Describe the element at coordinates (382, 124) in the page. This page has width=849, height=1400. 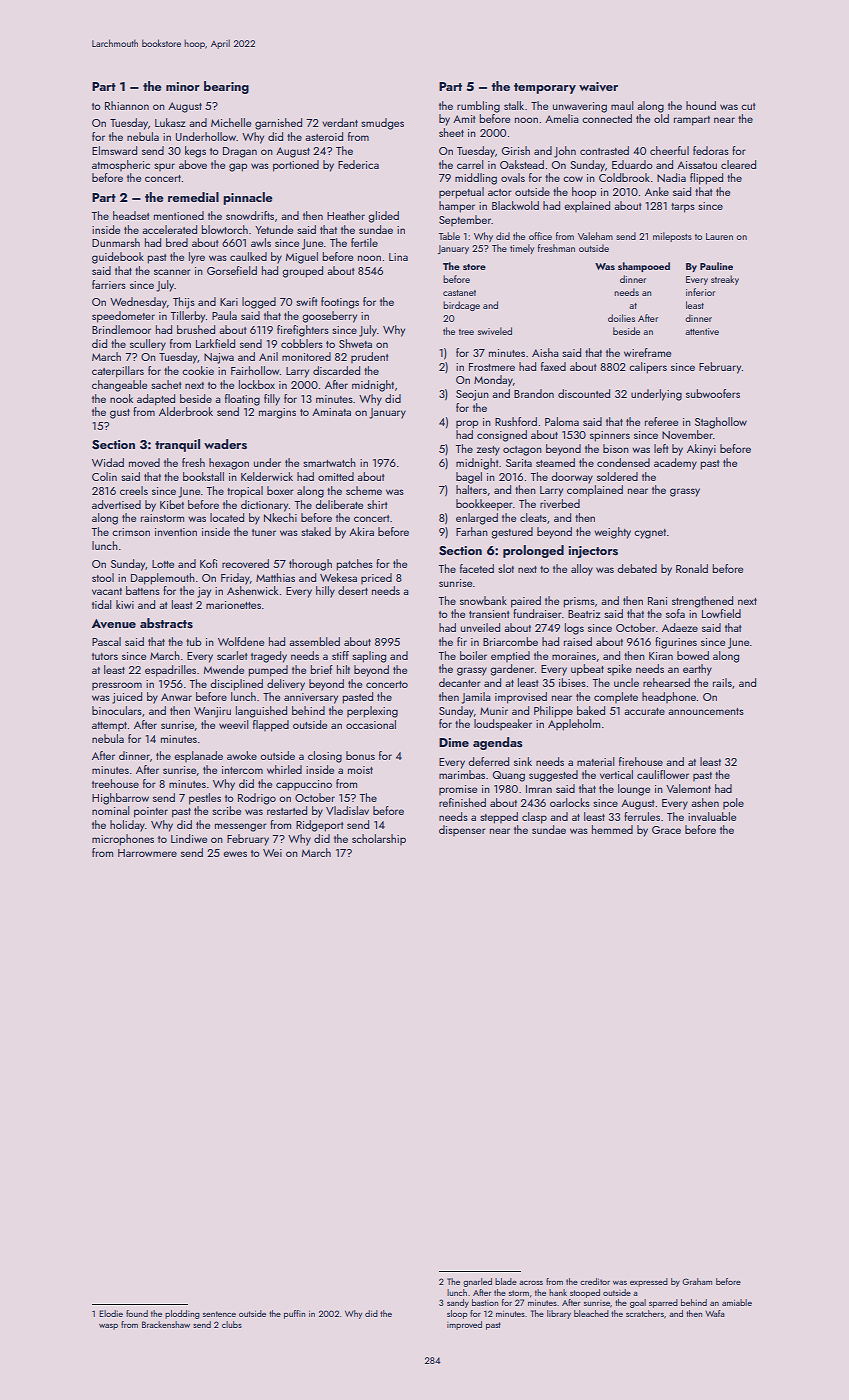
I see `smudges` at that location.
